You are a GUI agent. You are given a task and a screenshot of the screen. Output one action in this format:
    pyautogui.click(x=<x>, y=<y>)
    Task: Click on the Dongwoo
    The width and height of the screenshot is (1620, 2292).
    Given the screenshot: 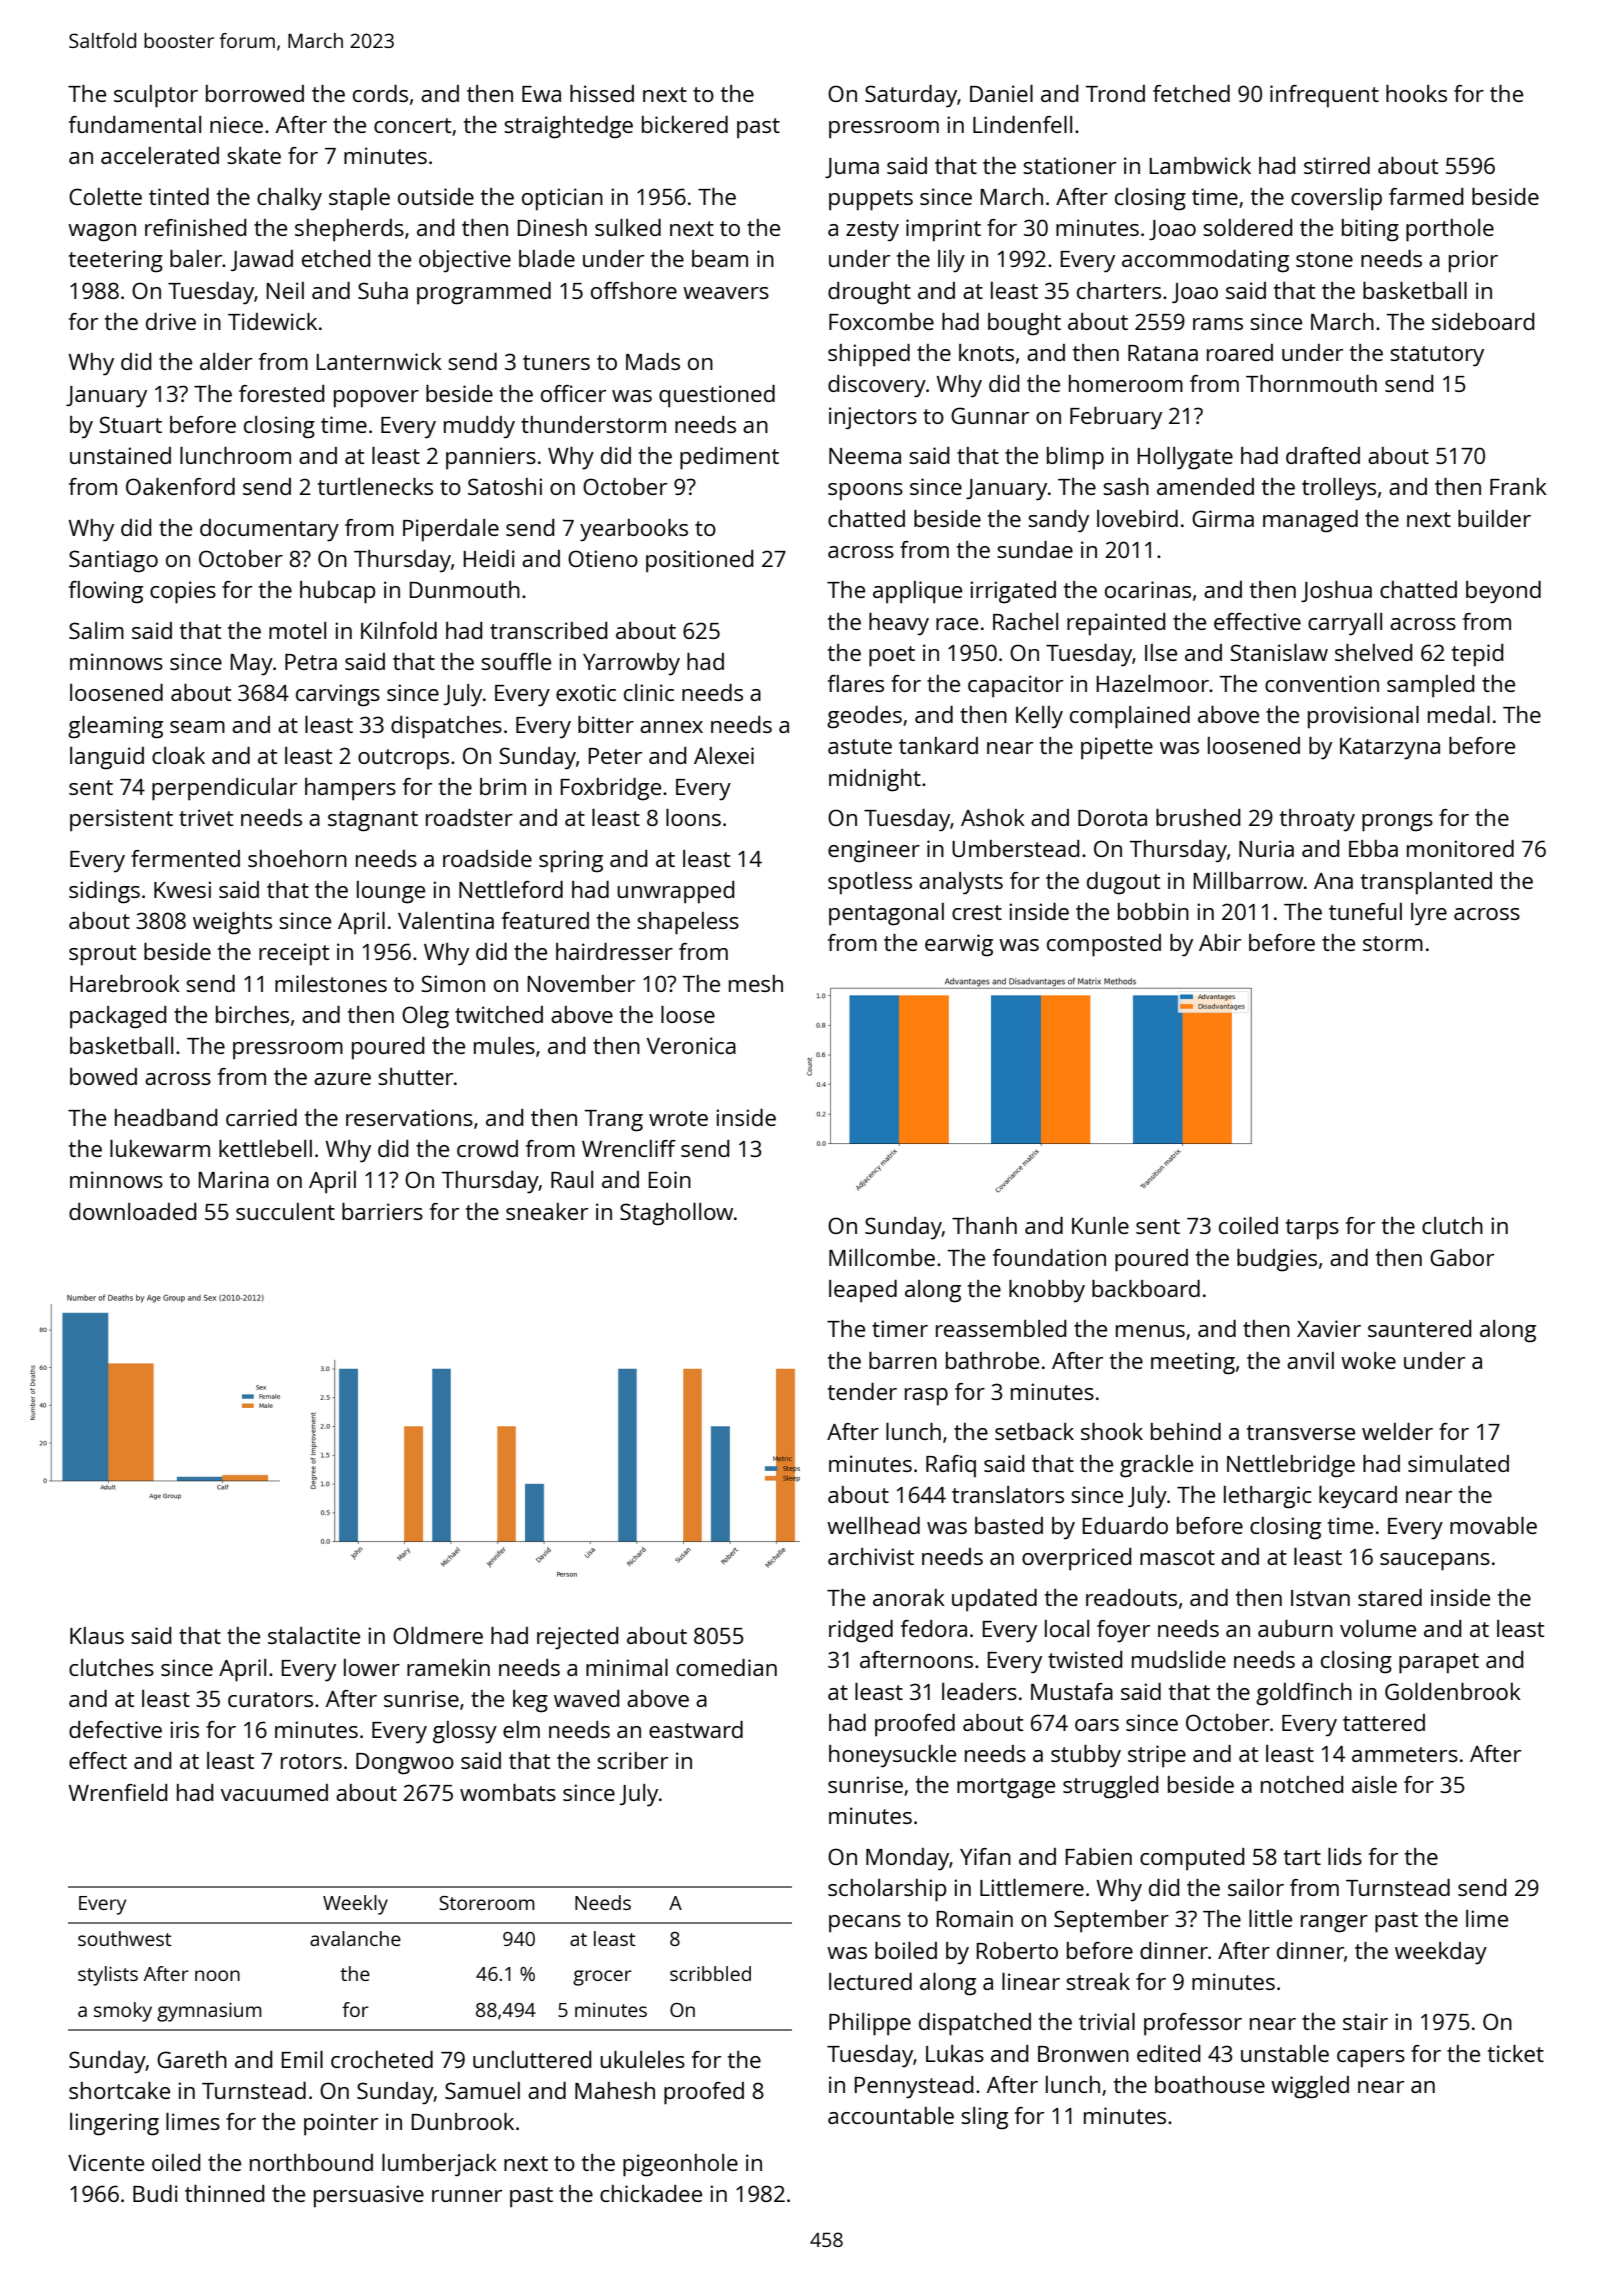 What is the action you would take?
    pyautogui.click(x=405, y=1764)
